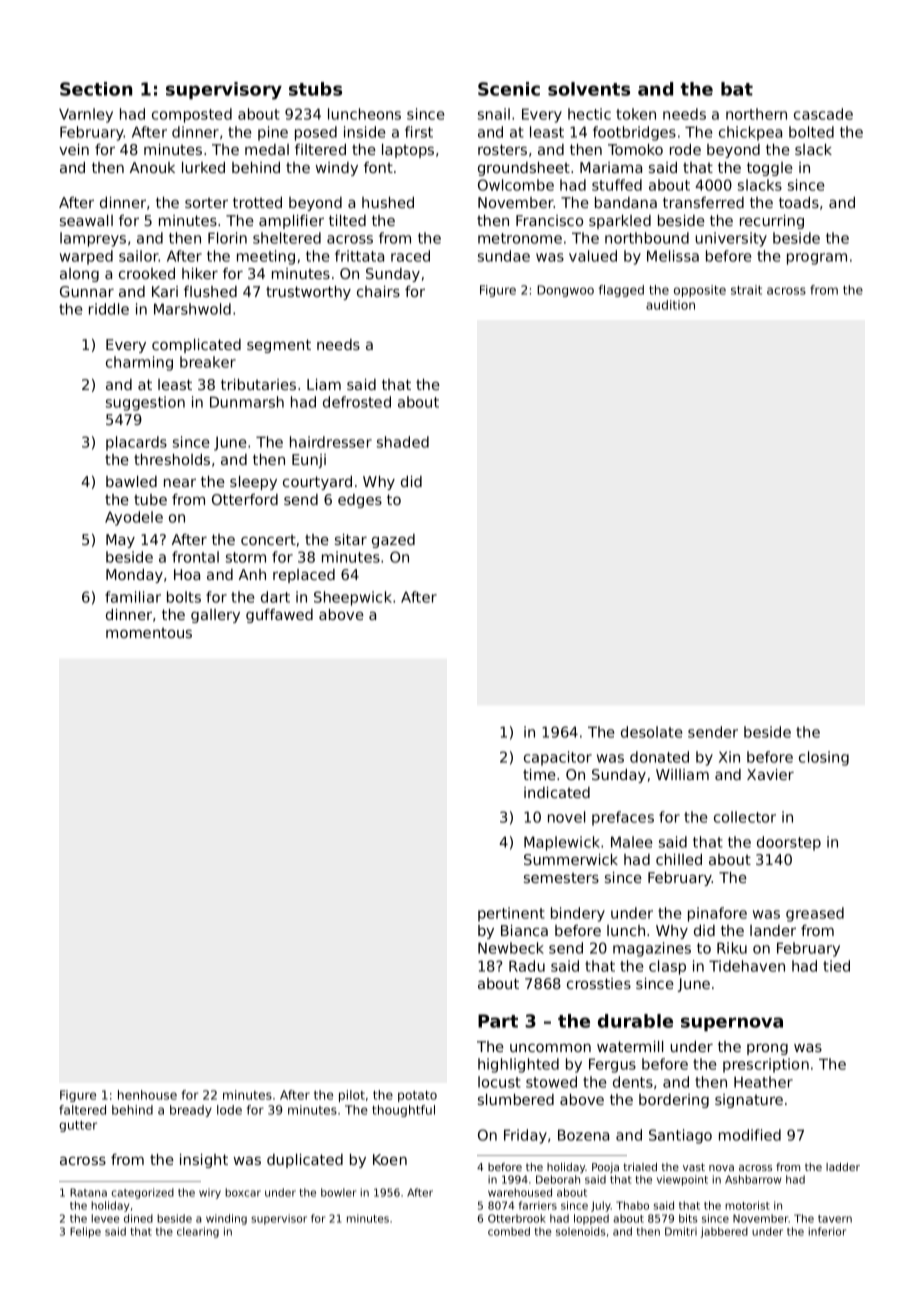 This page has height=1308, width=924. What do you see at coordinates (524, 169) in the page?
I see `groundsheet` at bounding box center [524, 169].
